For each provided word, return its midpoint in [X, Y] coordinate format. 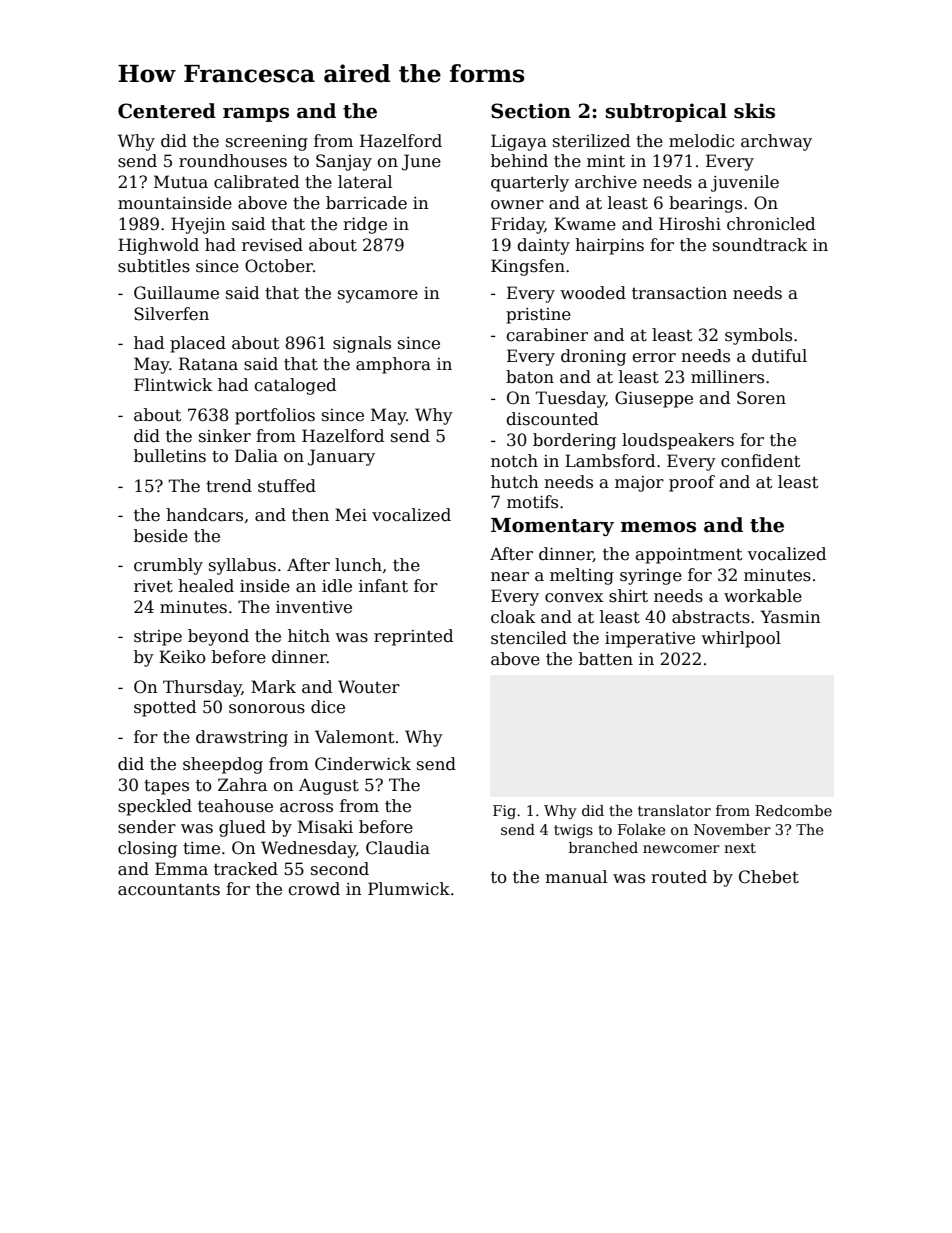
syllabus [242, 566]
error [654, 358]
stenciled [529, 638]
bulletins [170, 456]
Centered [167, 111]
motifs [532, 502]
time [201, 848]
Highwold [158, 246]
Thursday [202, 688]
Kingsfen [528, 267]
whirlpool [741, 639]
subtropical [666, 112]
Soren [761, 398]
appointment [689, 556]
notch [514, 461]
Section [531, 111]
